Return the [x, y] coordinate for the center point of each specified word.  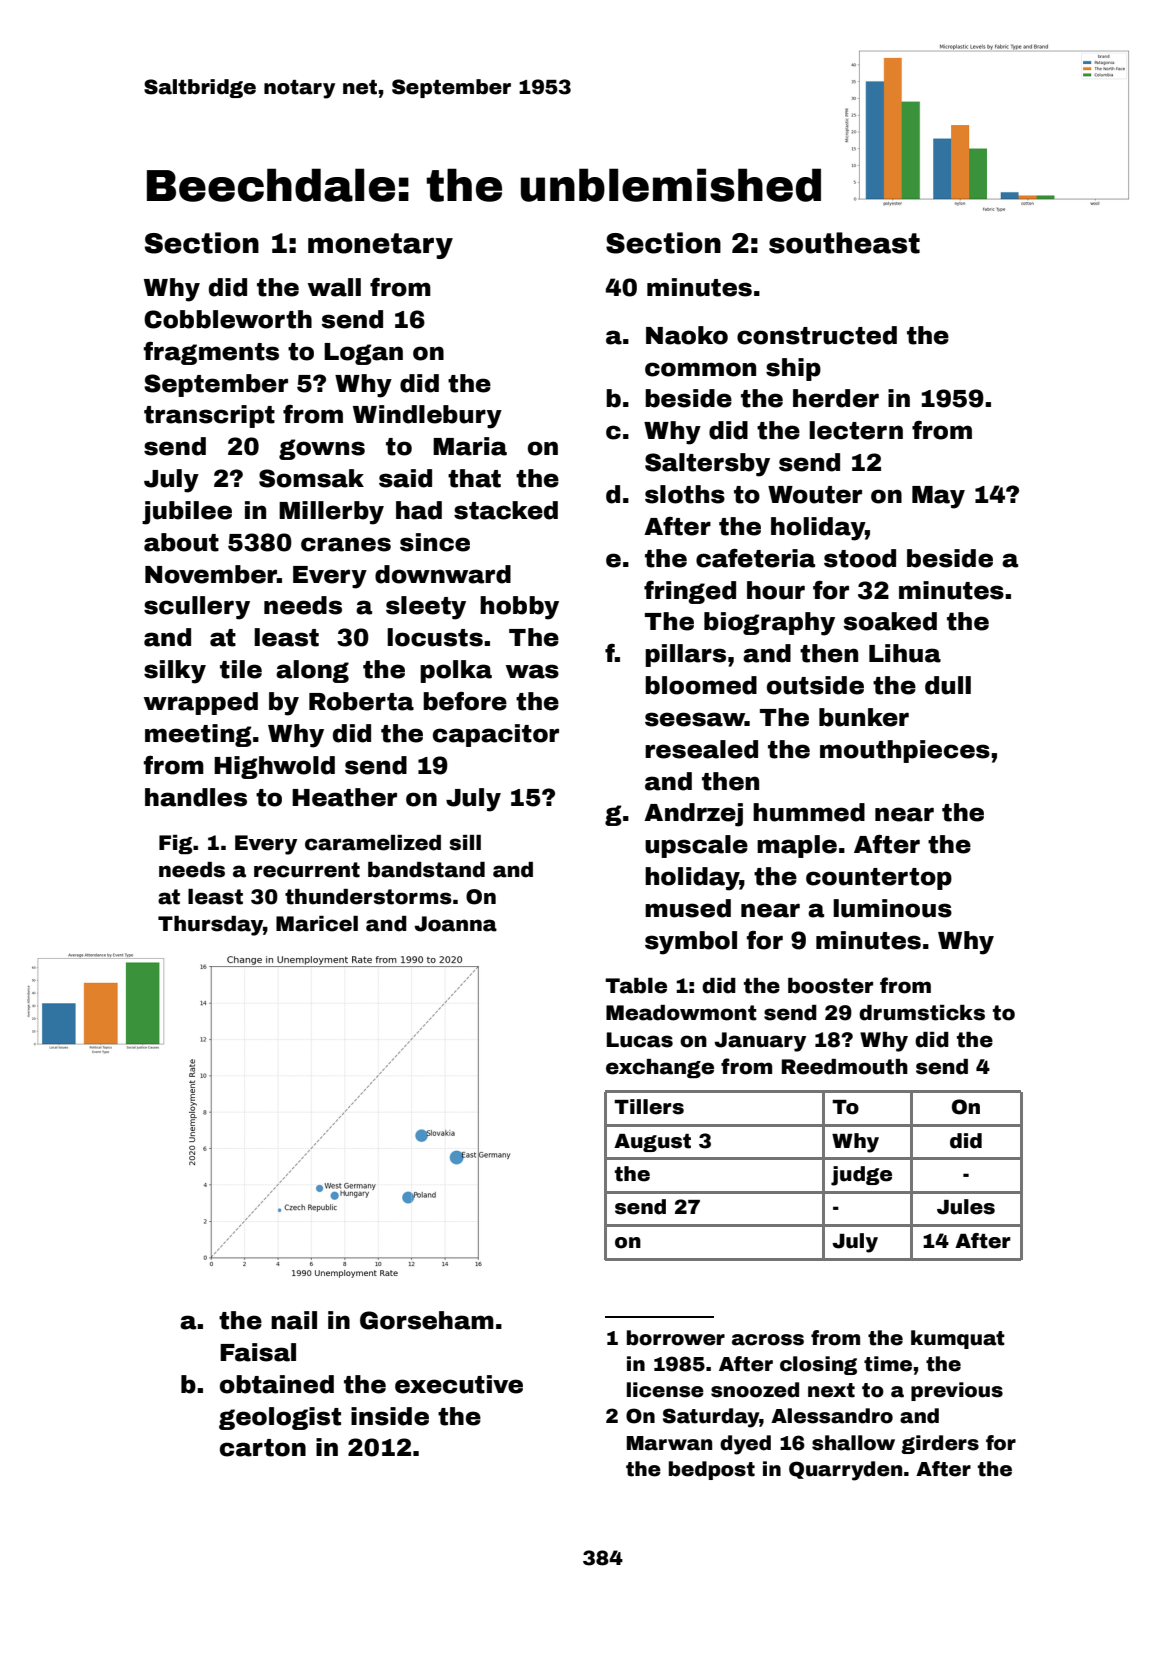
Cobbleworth [228, 319]
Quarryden [845, 1471]
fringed [690, 592]
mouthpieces [905, 751]
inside [390, 1416]
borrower [676, 1338]
